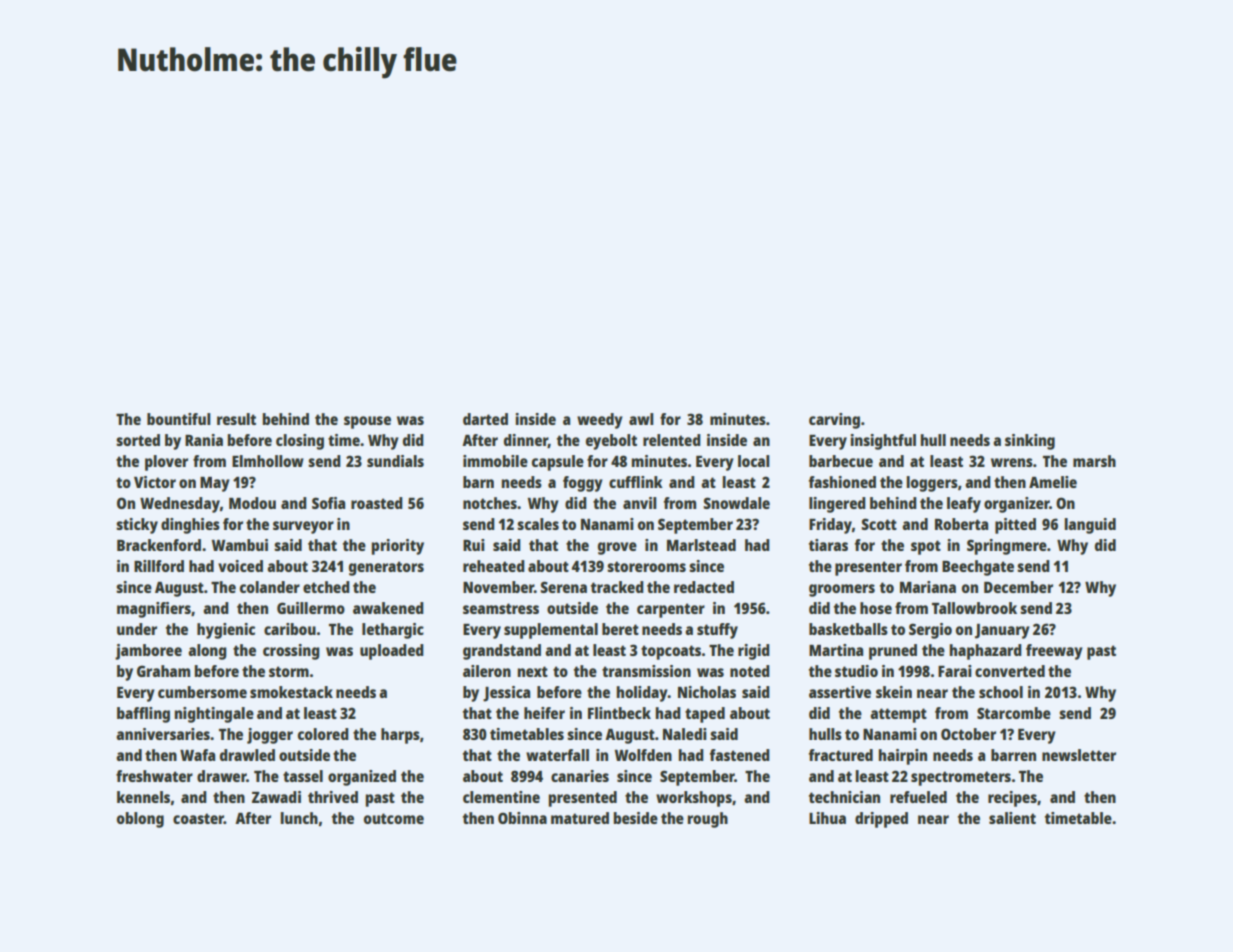 The width and height of the screenshot is (1233, 952). I want to click on roasted, so click(377, 503).
